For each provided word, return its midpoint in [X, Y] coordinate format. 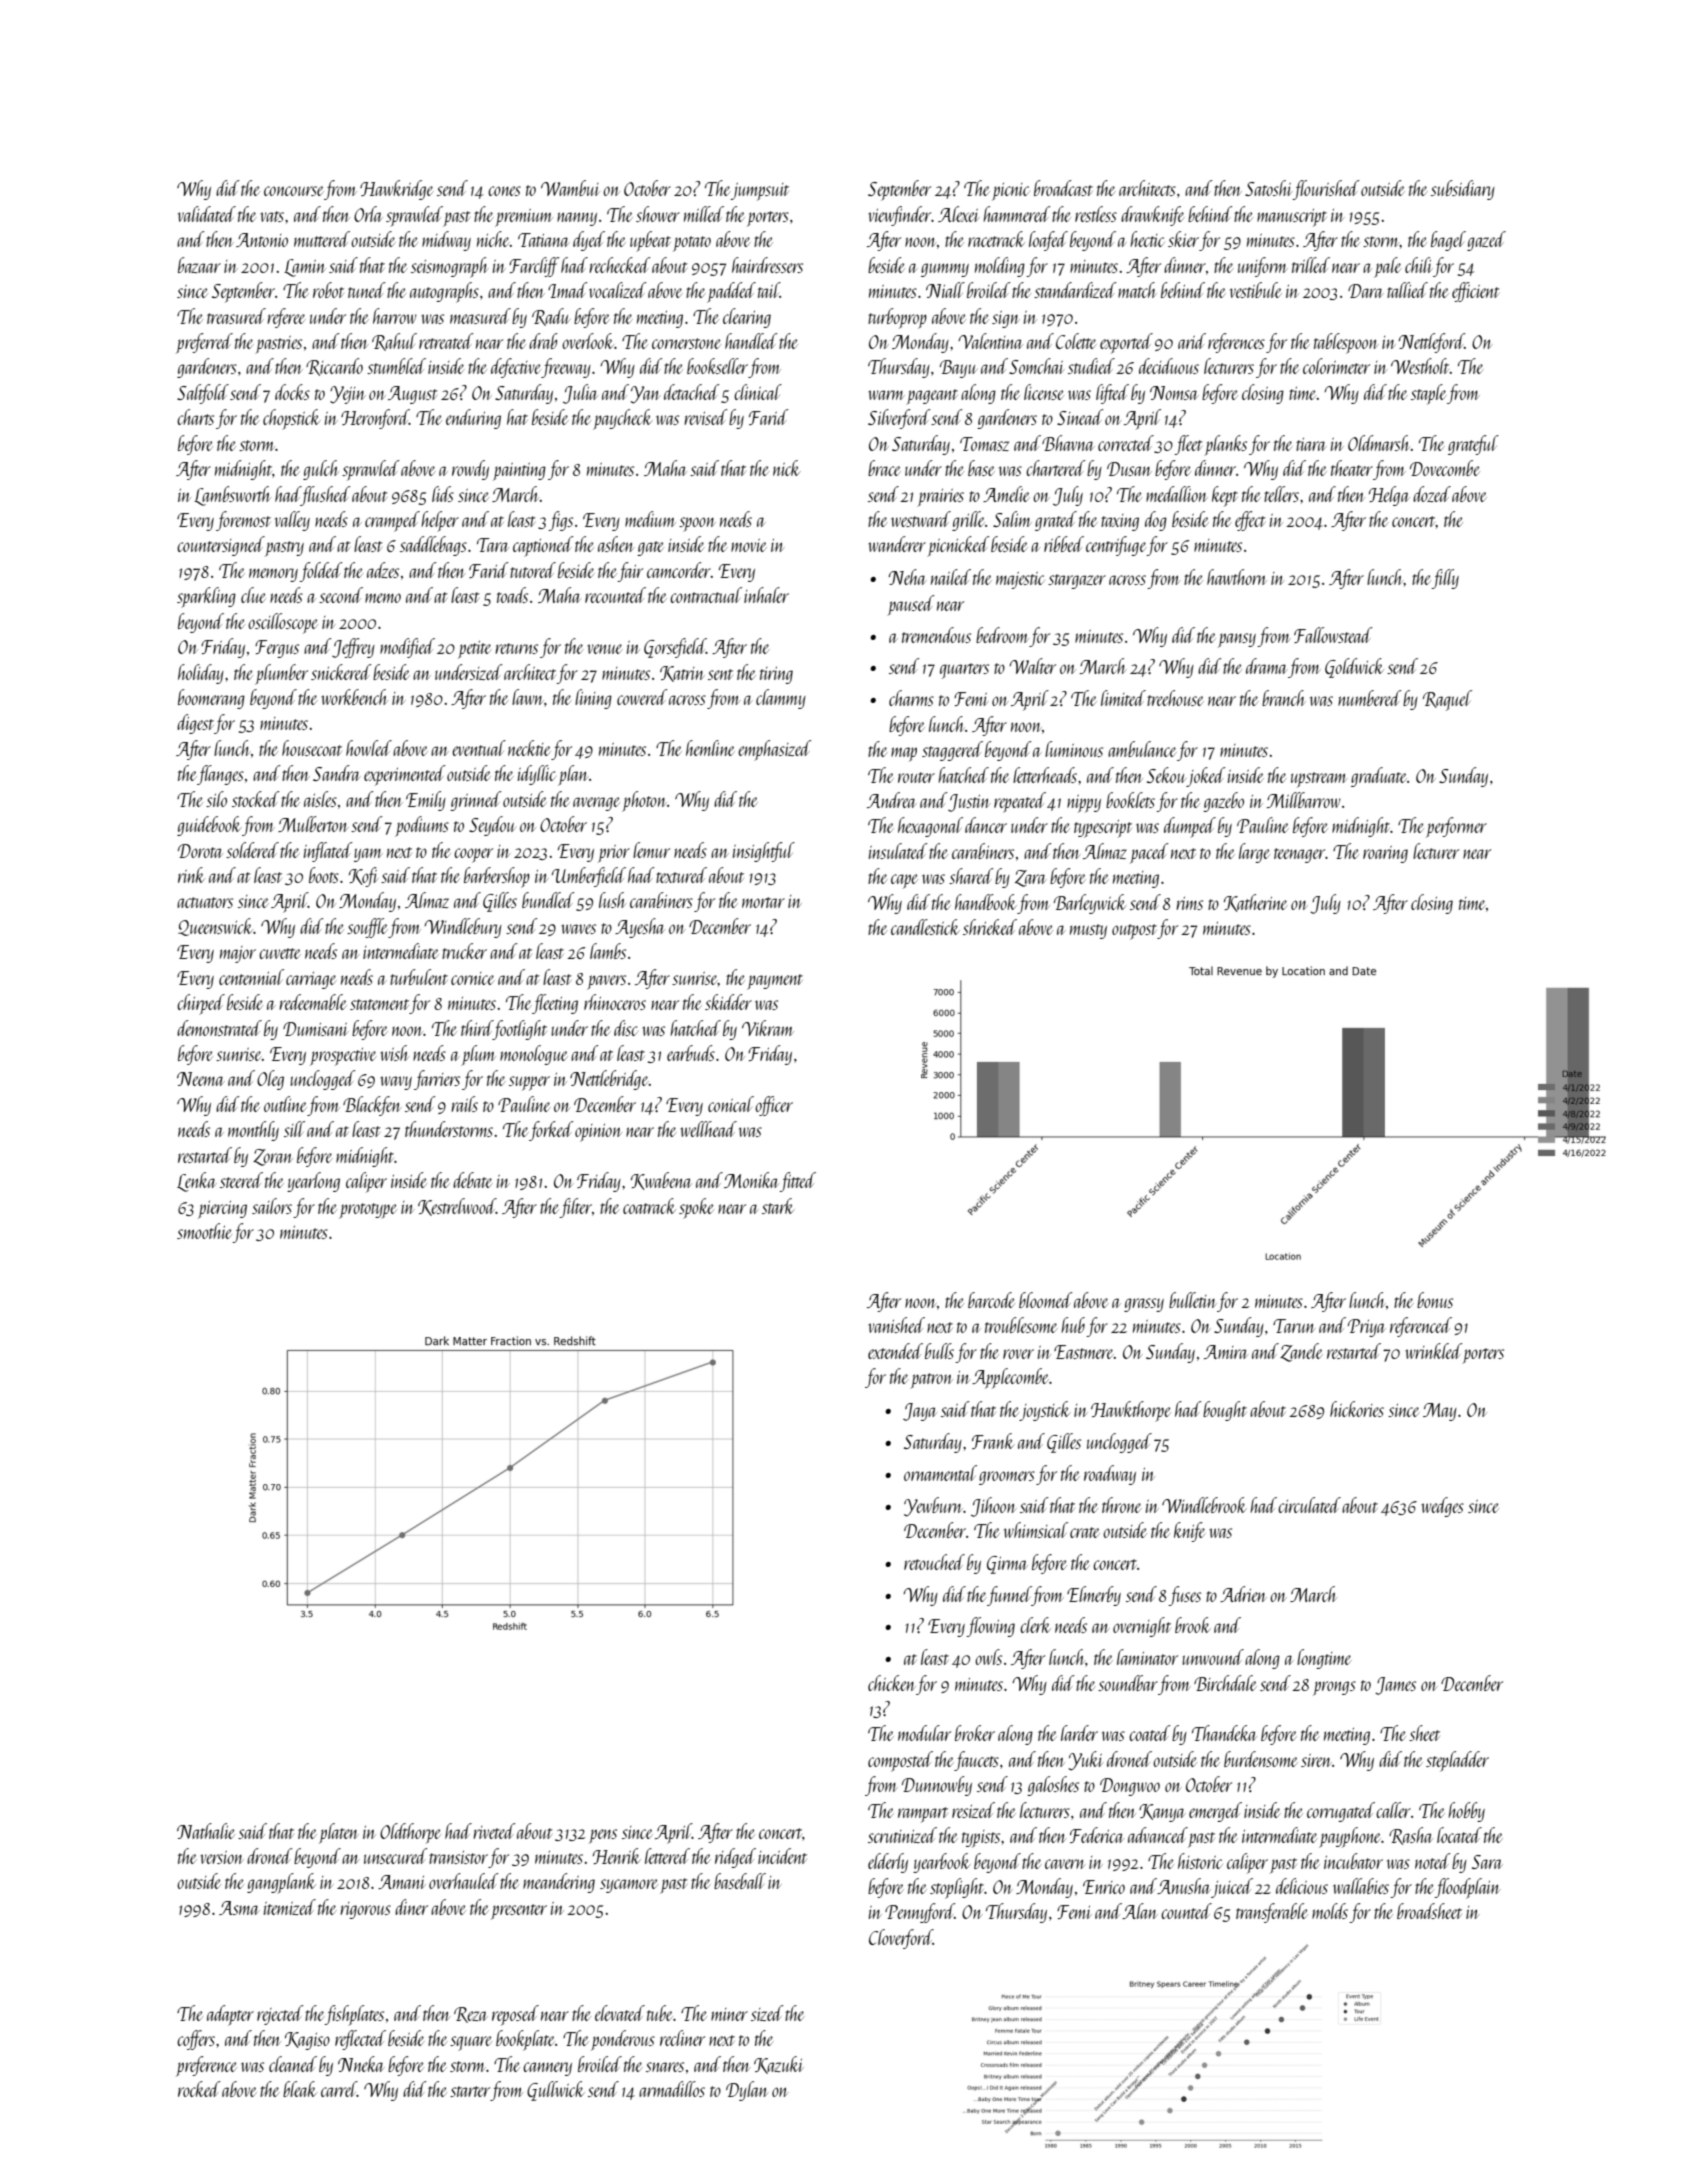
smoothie [204, 1231]
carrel [339, 2089]
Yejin [348, 395]
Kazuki [779, 2065]
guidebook [209, 826]
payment [775, 982]
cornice [472, 978]
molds [1330, 1911]
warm [886, 395]
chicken [892, 1683]
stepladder [1457, 1761]
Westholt [1420, 366]
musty [1088, 931]
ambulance [1142, 749]
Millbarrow [1304, 800]
